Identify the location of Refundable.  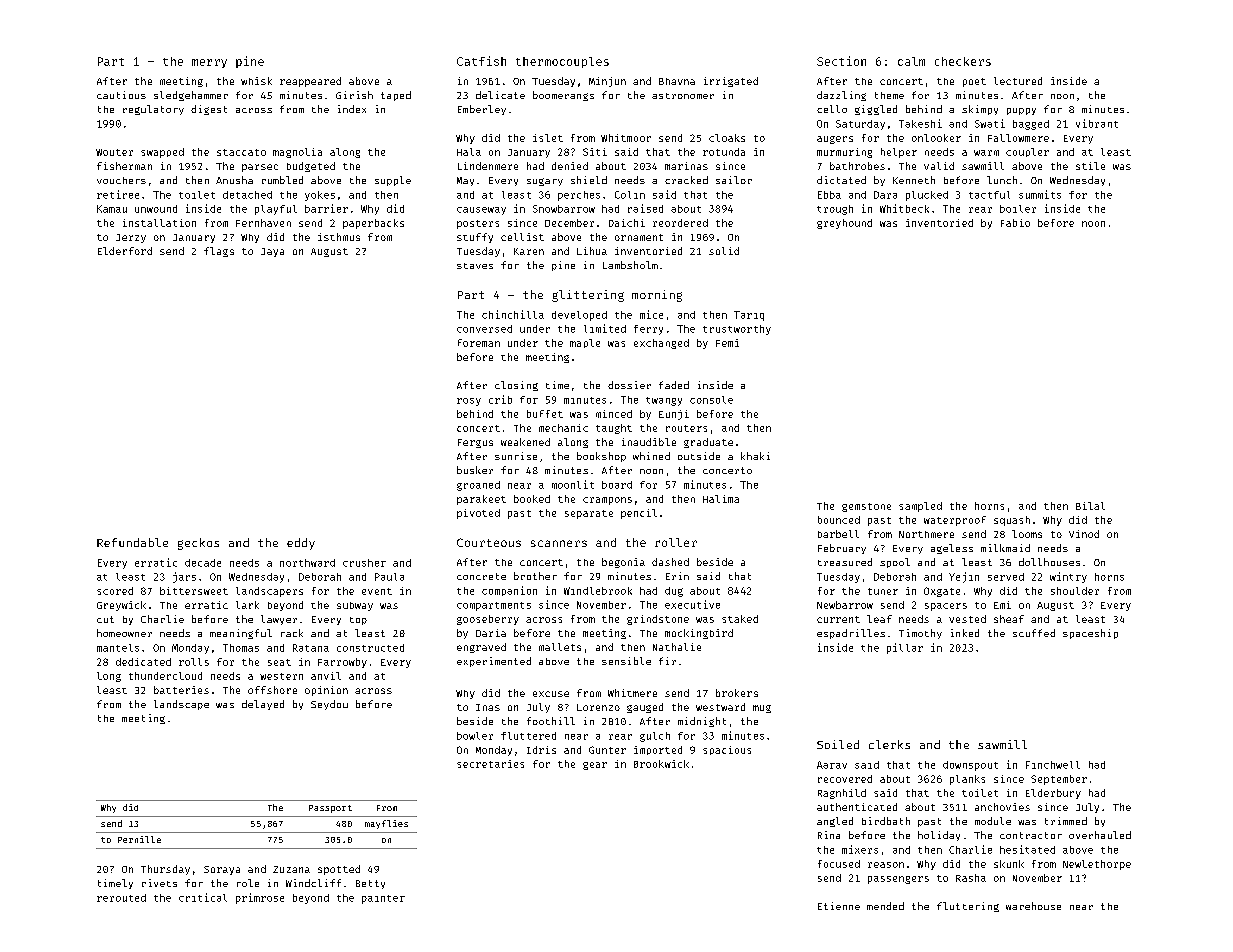
(132, 542).
